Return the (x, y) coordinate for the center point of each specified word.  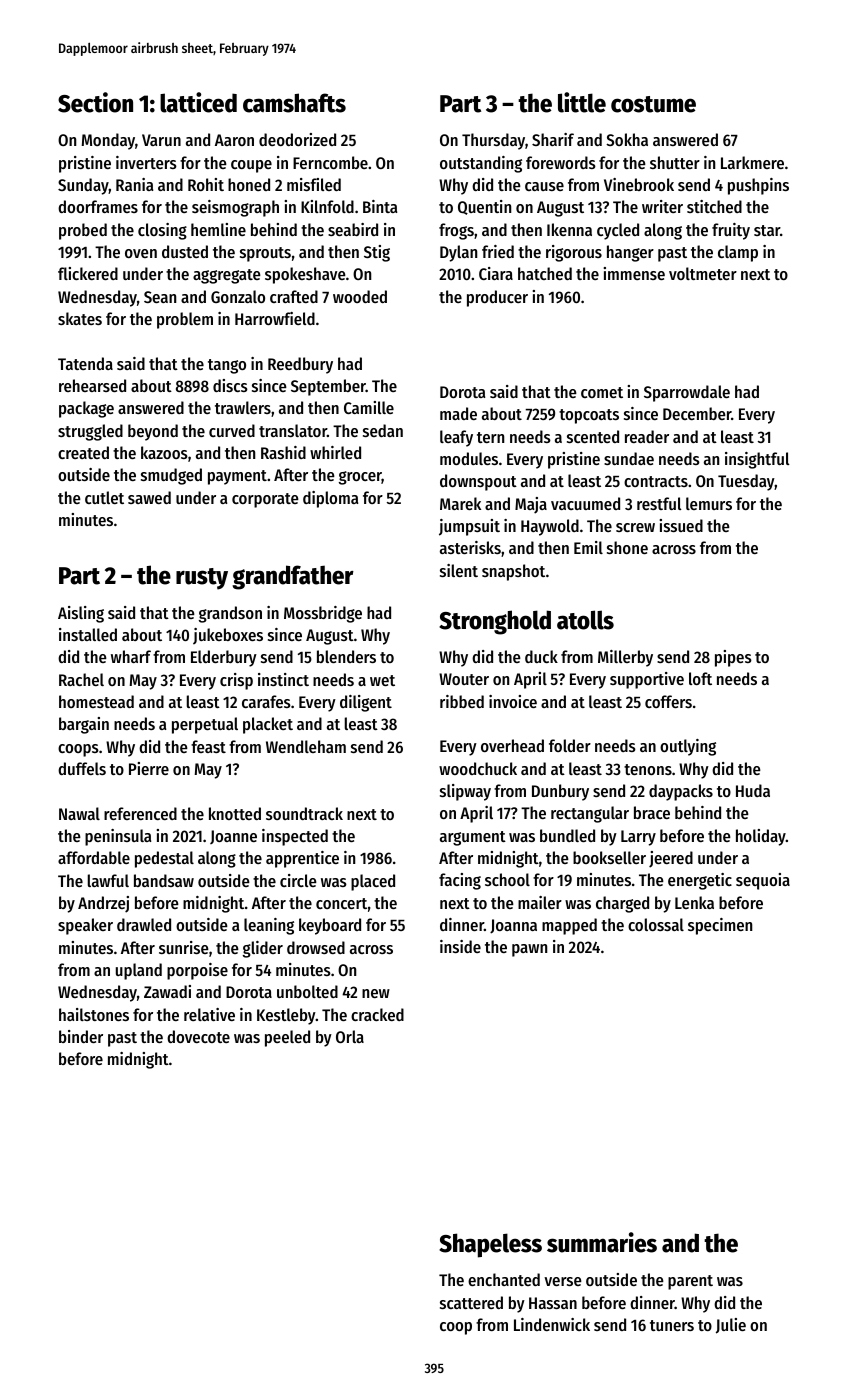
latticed (198, 102)
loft (700, 678)
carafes (266, 701)
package (86, 409)
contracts (656, 481)
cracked (377, 1014)
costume (653, 104)
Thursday (493, 141)
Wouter (464, 679)
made (458, 413)
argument (473, 838)
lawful (108, 880)
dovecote (198, 1036)
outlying (688, 747)
